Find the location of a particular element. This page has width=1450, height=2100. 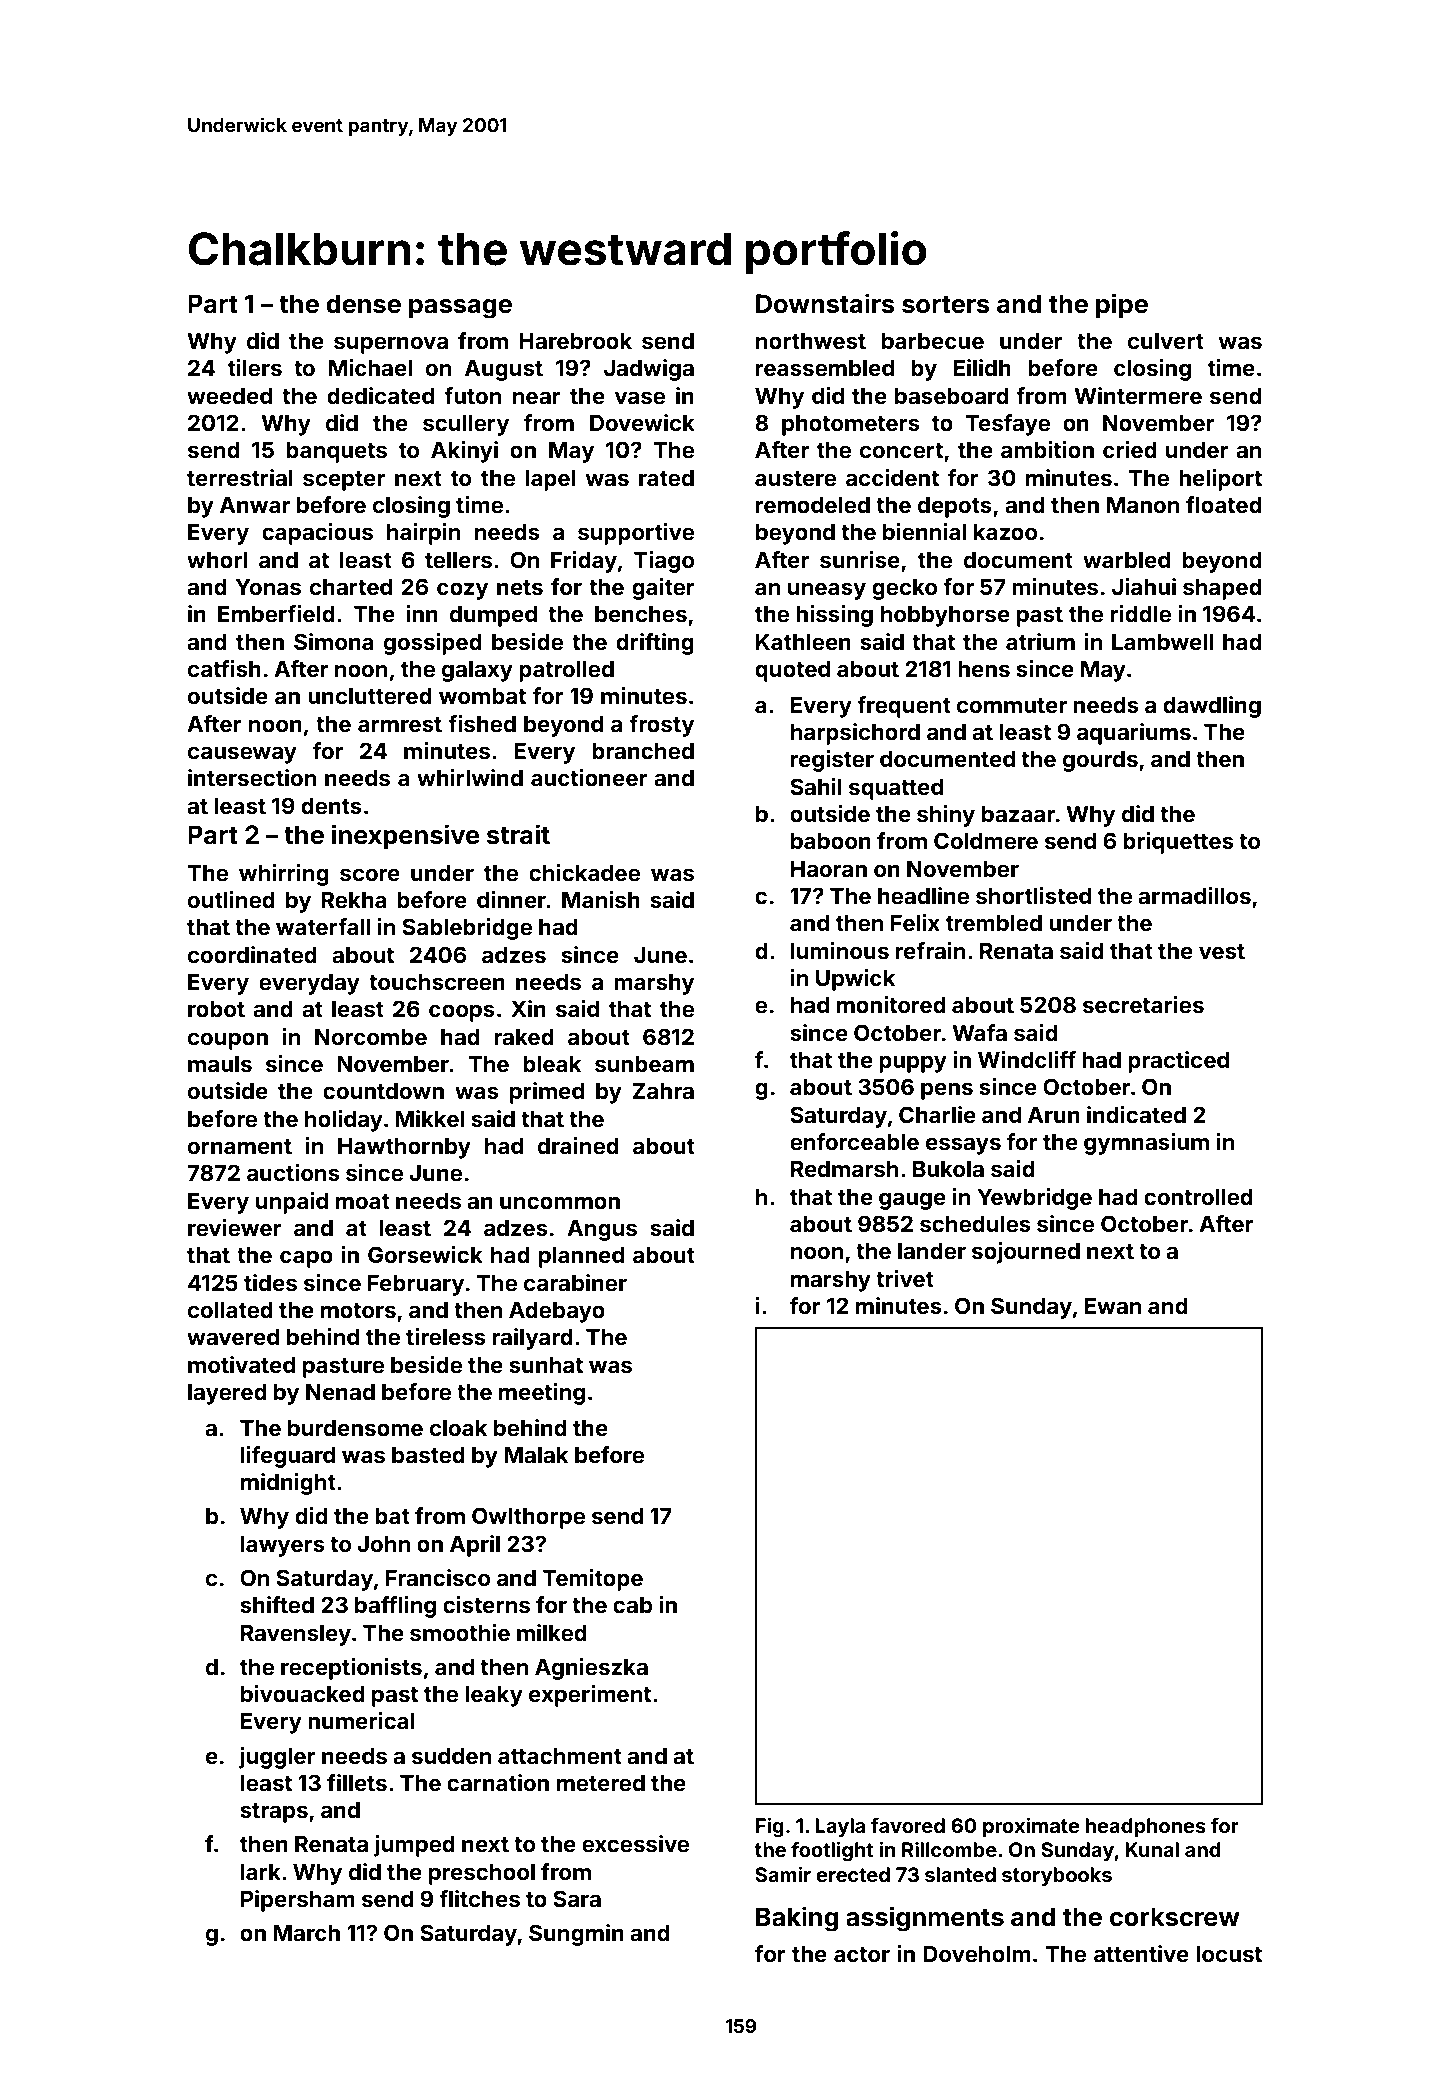

wombat is located at coordinates (482, 696).
